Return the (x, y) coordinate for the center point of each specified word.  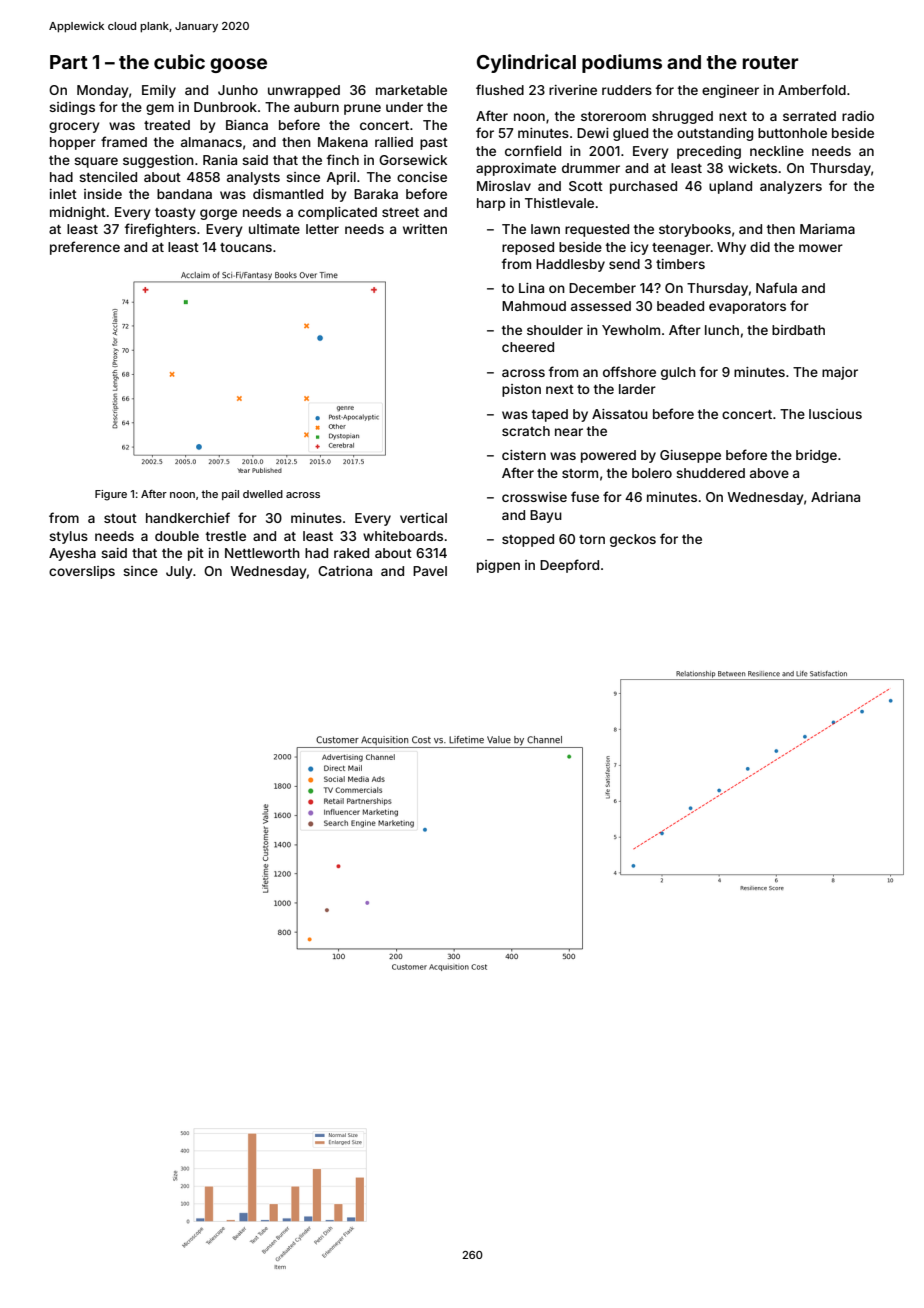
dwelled (263, 494)
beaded (680, 306)
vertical (423, 518)
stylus (68, 537)
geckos (633, 540)
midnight (78, 213)
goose (238, 65)
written (425, 229)
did (760, 247)
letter (322, 229)
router (770, 62)
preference (85, 248)
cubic (179, 61)
